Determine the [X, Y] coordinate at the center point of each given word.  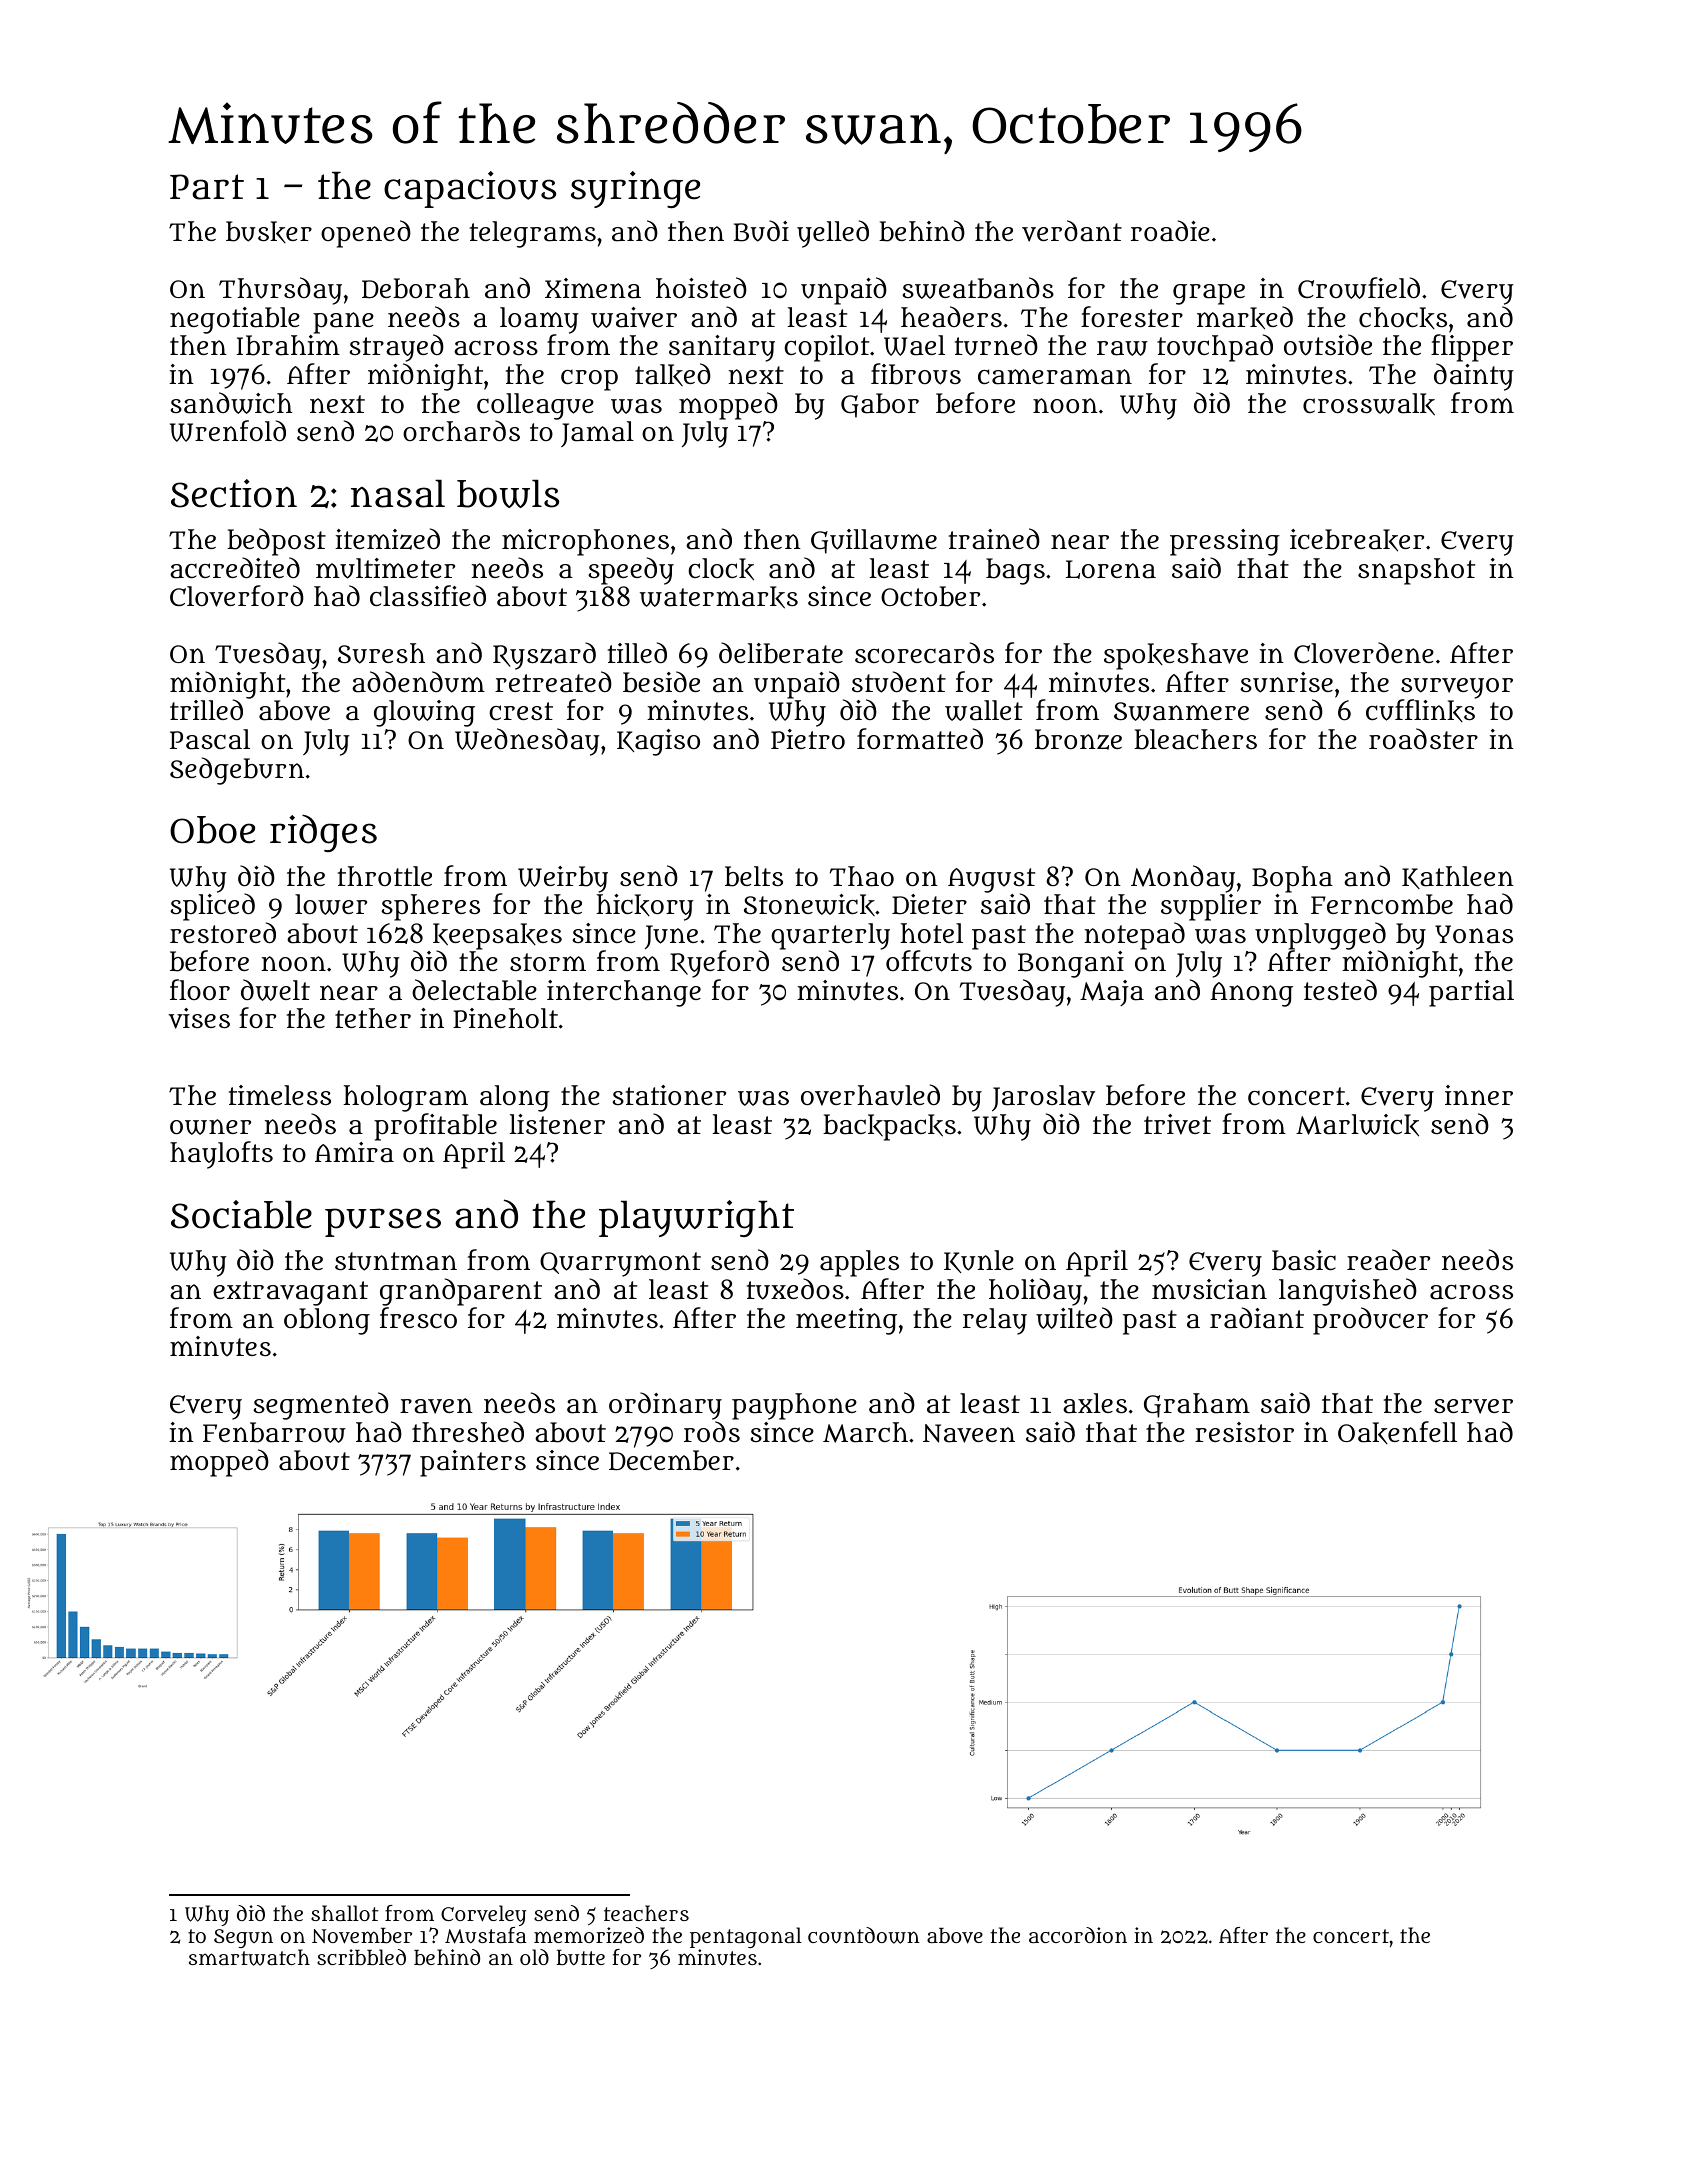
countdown [864, 1935]
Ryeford [719, 964]
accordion [1078, 1935]
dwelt [275, 990]
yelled [833, 234]
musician [1209, 1289]
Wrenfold [228, 431]
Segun [243, 1938]
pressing [1225, 542]
